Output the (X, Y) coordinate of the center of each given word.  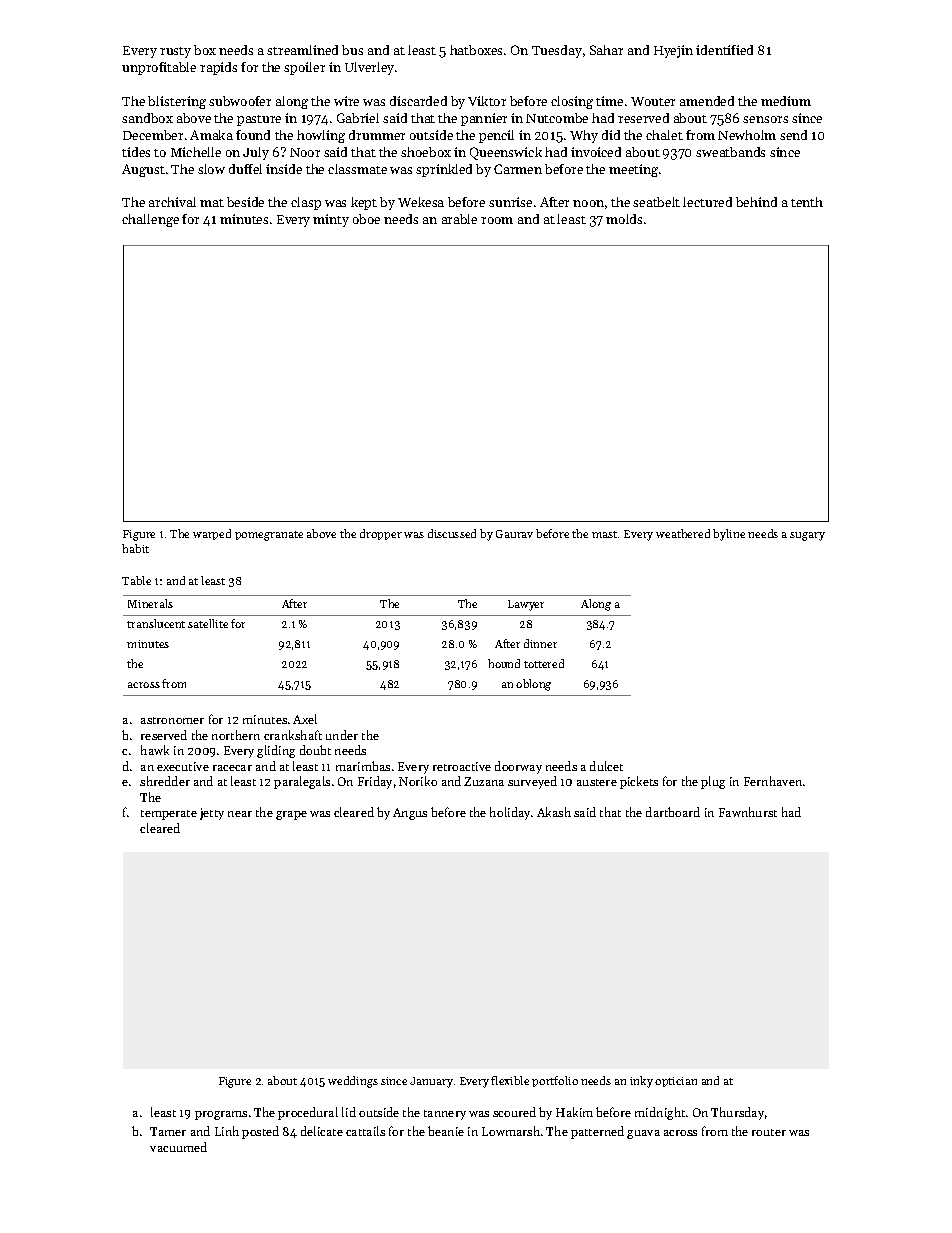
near (240, 814)
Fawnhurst (748, 812)
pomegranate (269, 536)
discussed (452, 533)
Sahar (606, 50)
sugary (807, 536)
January (431, 1082)
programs (221, 1115)
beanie (446, 1131)
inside (284, 169)
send (793, 135)
